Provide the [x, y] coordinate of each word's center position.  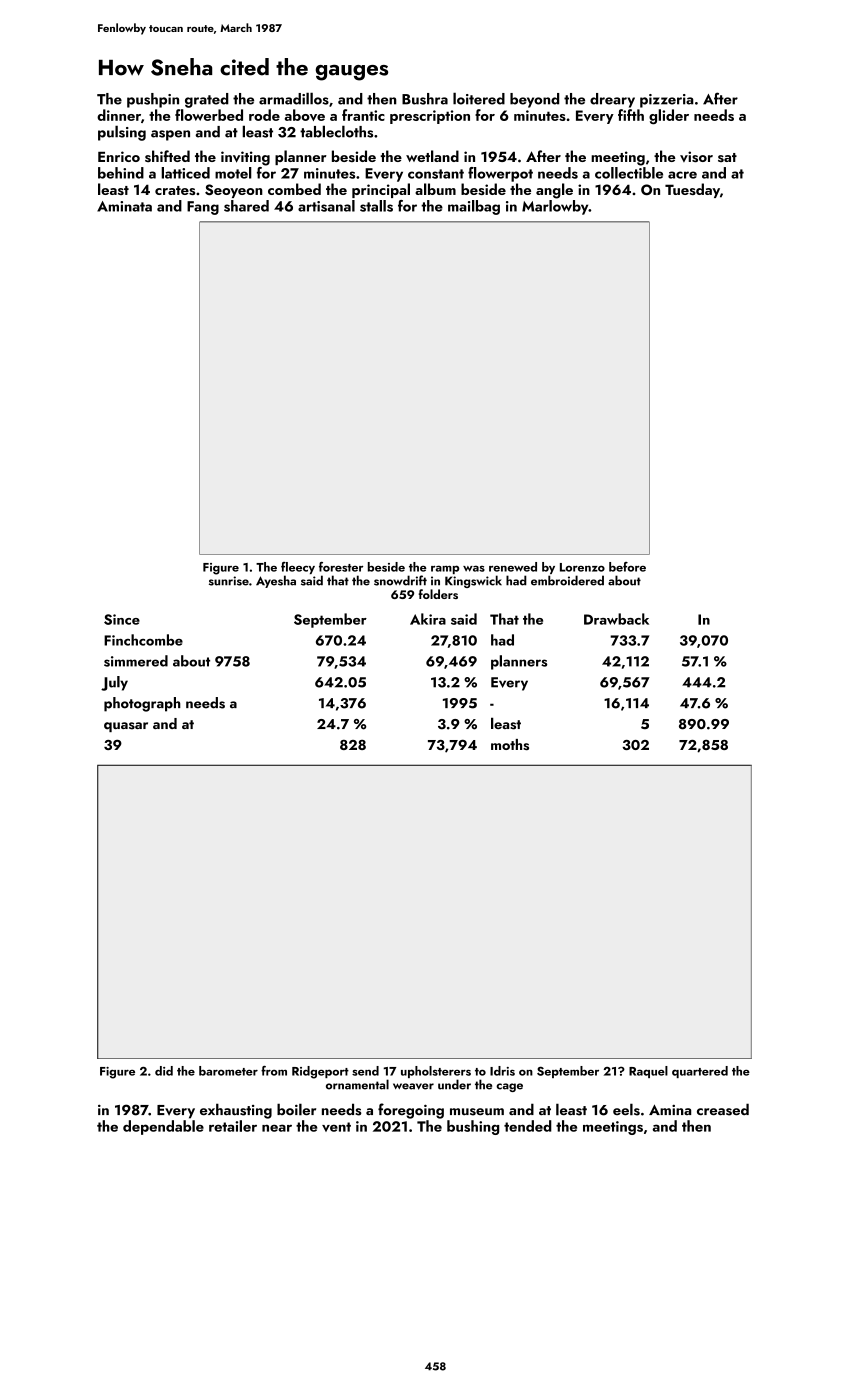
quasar [126, 727]
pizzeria [667, 101]
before [627, 567]
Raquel [648, 1072]
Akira [428, 619]
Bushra [425, 99]
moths [510, 744]
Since [122, 619]
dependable [163, 1127]
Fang [203, 208]
